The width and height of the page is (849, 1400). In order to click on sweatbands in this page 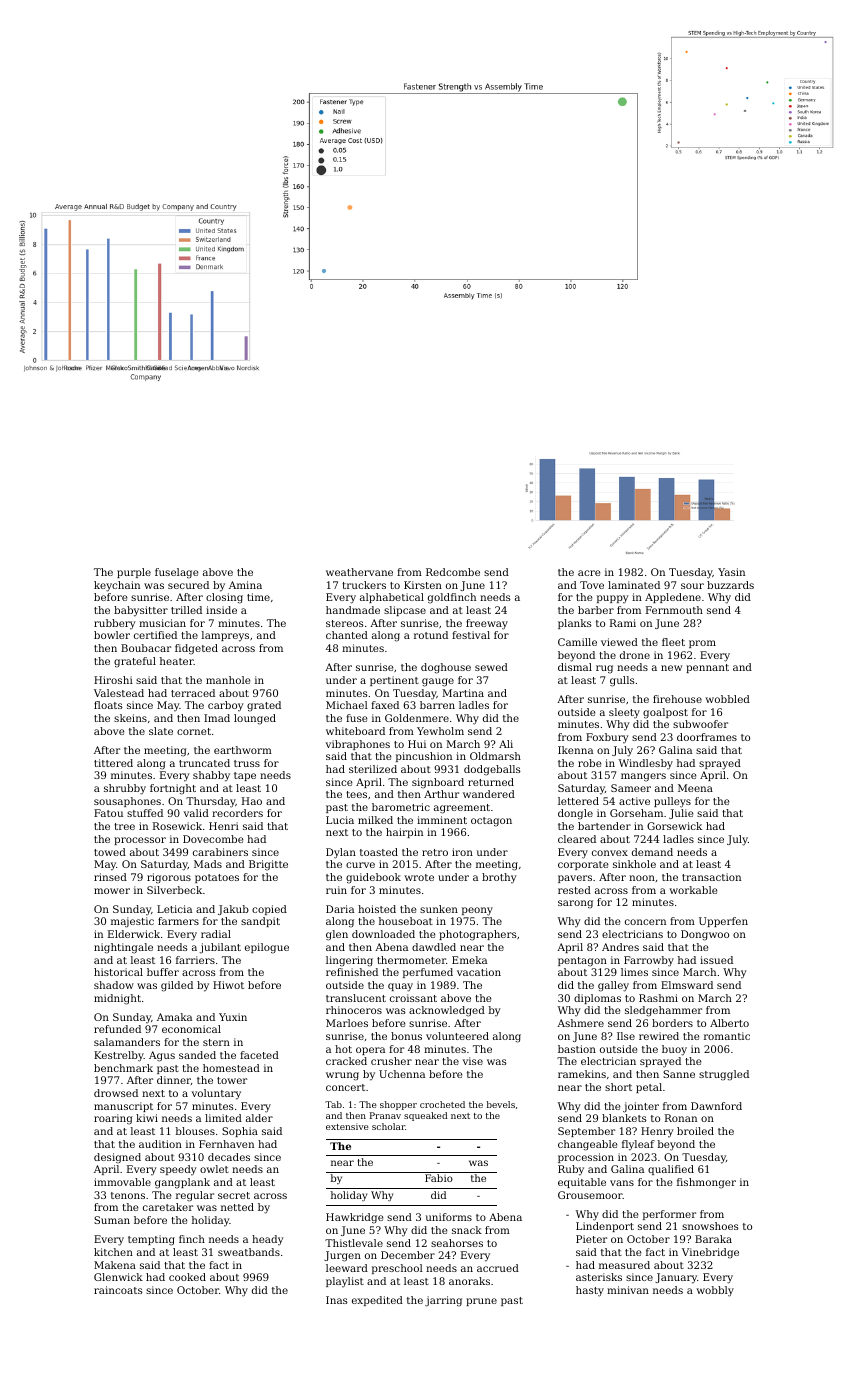, I will do `click(249, 1252)`.
